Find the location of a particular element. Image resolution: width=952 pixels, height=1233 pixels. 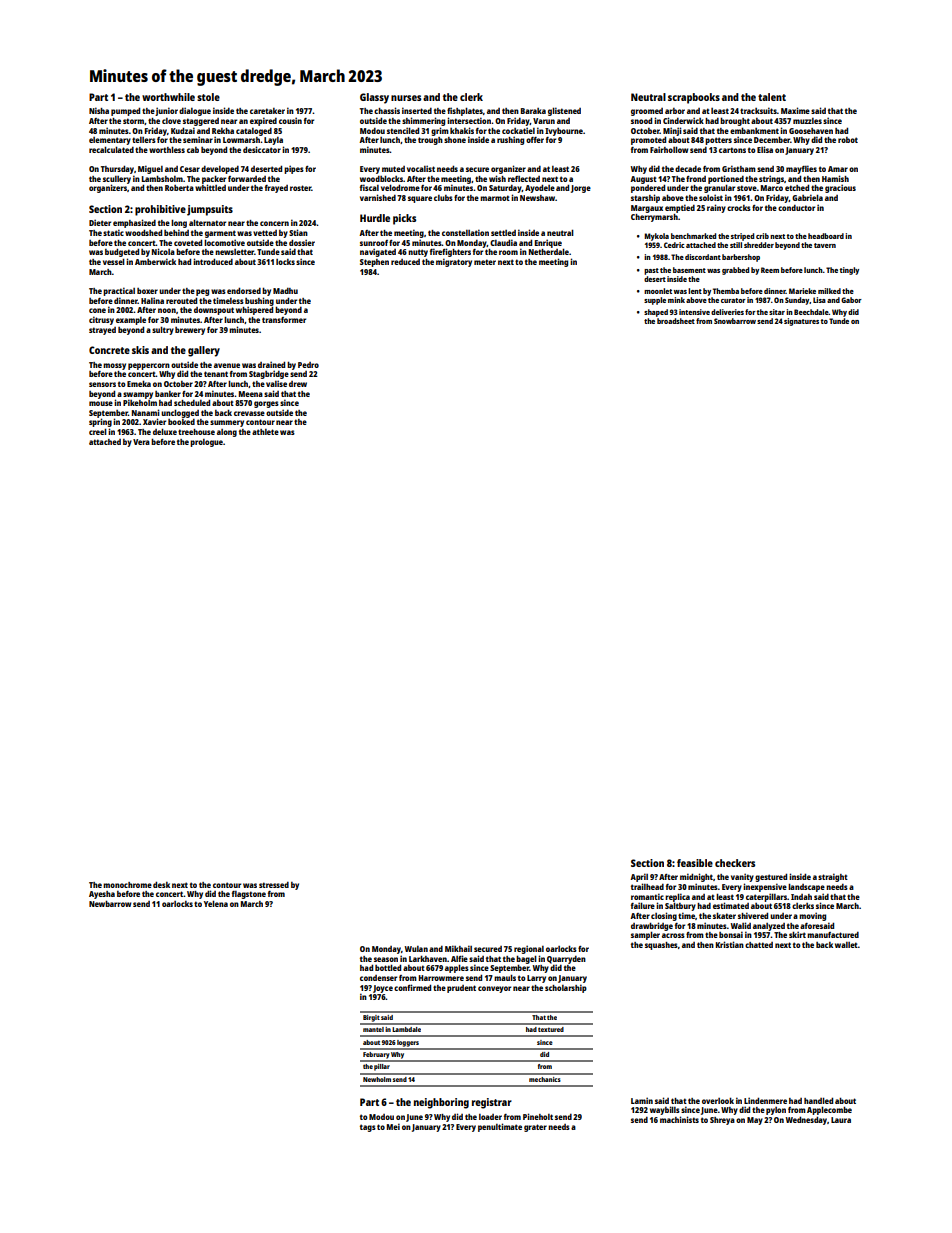

stressed is located at coordinates (274, 885).
